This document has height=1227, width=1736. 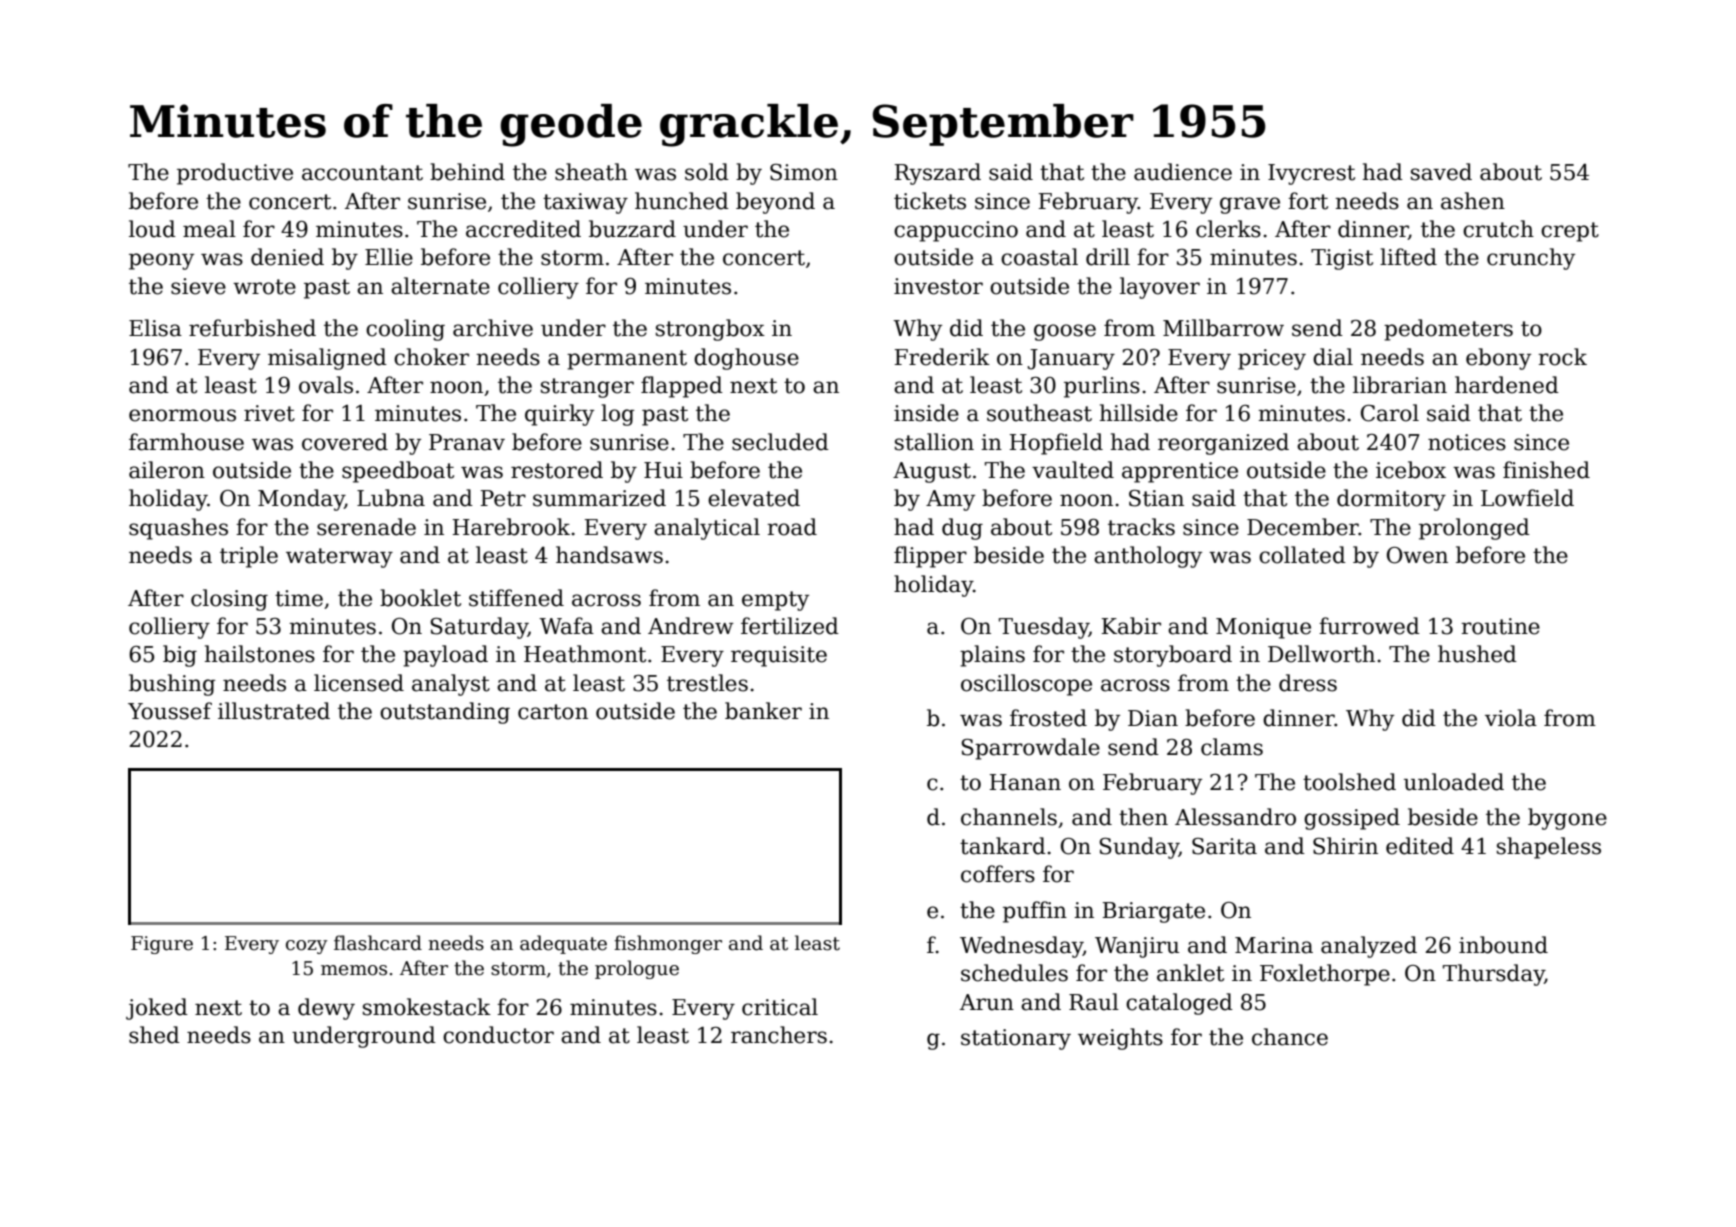 What do you see at coordinates (1531, 259) in the document?
I see `crunchy` at bounding box center [1531, 259].
